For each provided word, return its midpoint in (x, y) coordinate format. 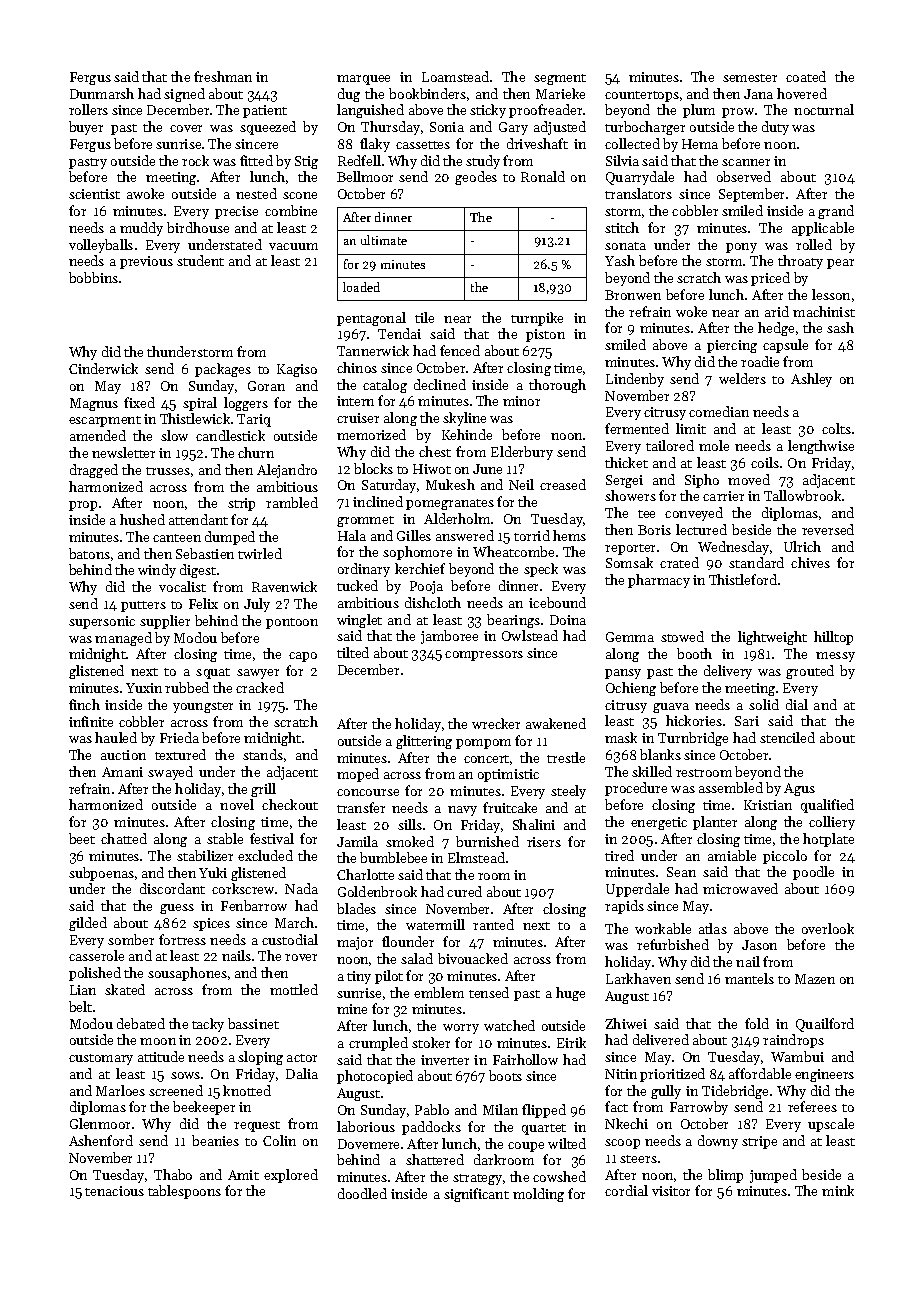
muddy (141, 229)
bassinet (253, 1023)
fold (757, 1023)
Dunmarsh (102, 93)
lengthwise (821, 447)
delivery (728, 672)
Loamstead (455, 76)
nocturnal (824, 109)
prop (83, 506)
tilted (353, 652)
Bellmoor (365, 176)
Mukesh (450, 484)
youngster (203, 707)
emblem (439, 992)
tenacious (114, 1191)
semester (750, 78)
